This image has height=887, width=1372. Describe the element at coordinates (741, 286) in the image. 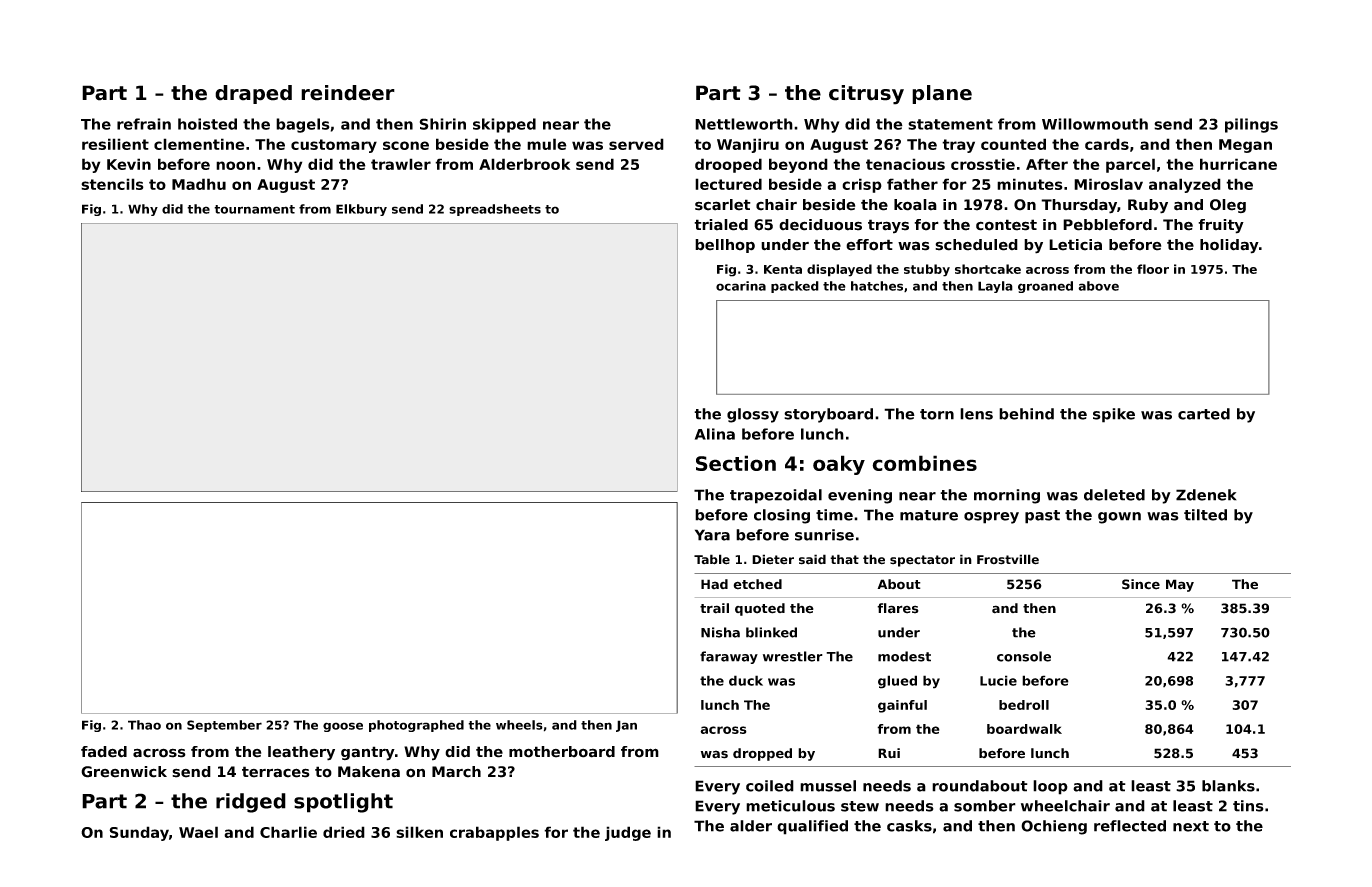

I see `ocarina` at that location.
